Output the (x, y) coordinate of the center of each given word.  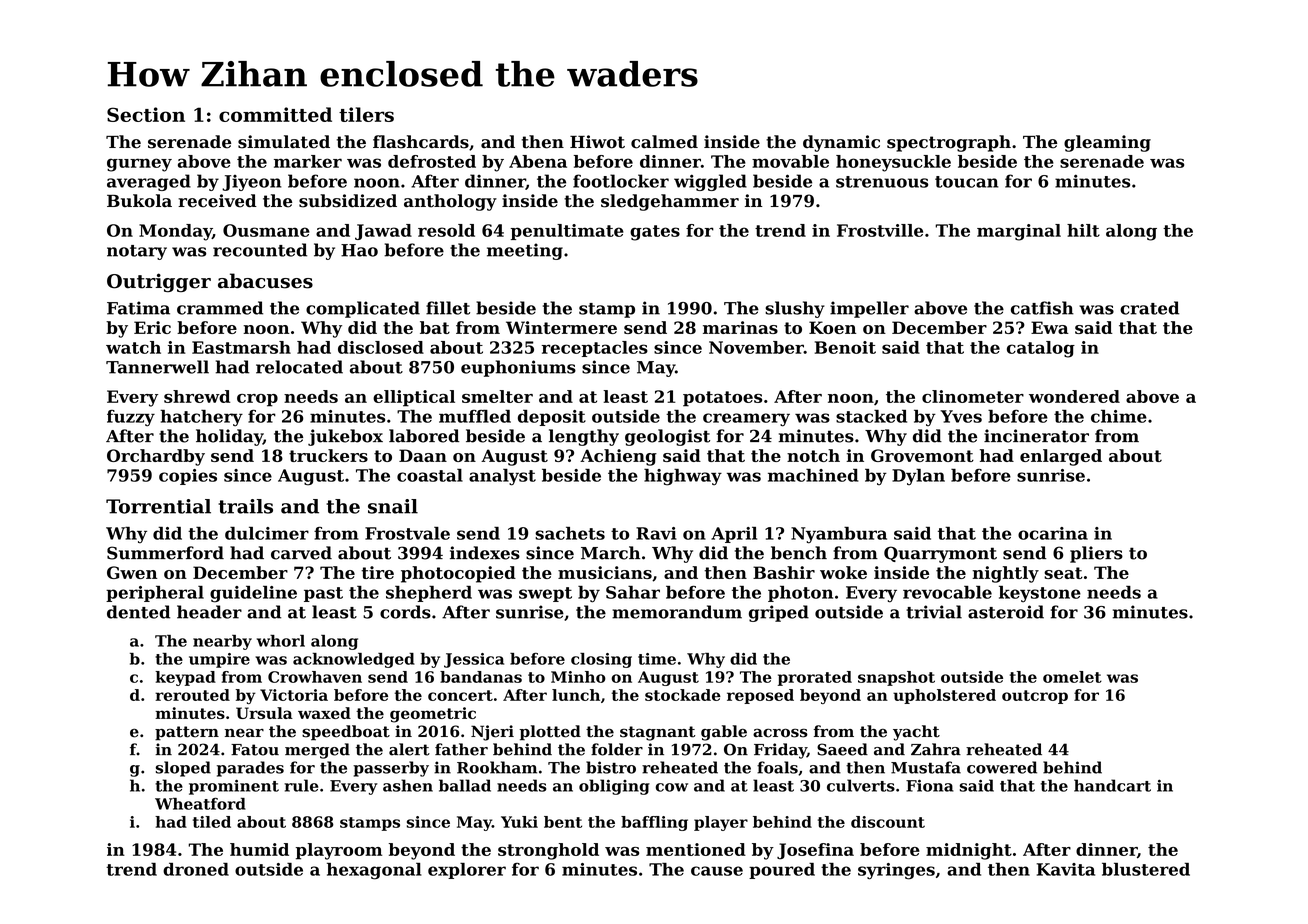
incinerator (1036, 436)
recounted (260, 250)
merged (317, 751)
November (756, 347)
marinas (740, 327)
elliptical (414, 398)
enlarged (1061, 457)
